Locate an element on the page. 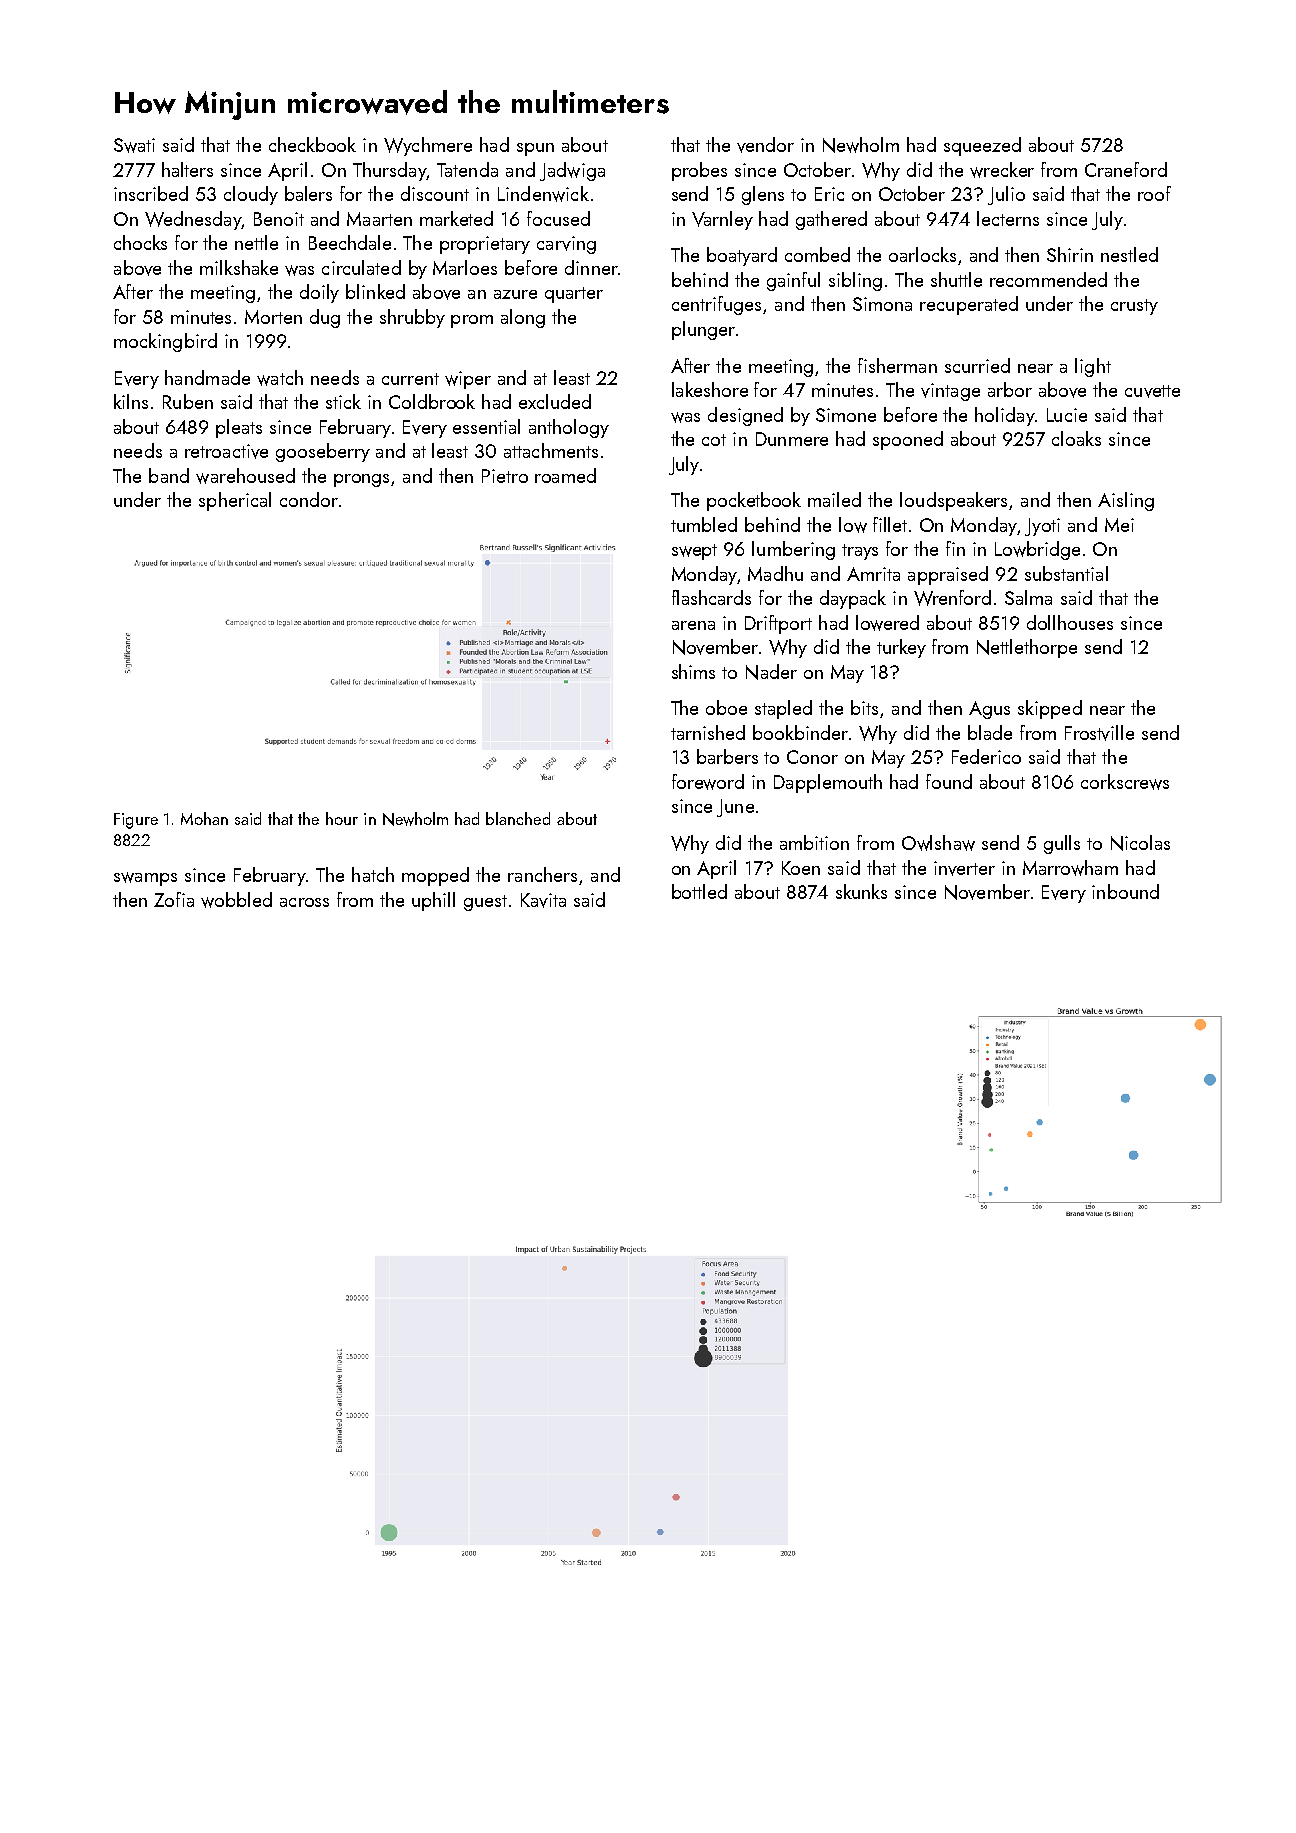 The width and height of the document is (1296, 1833). oarlocks is located at coordinates (922, 254).
